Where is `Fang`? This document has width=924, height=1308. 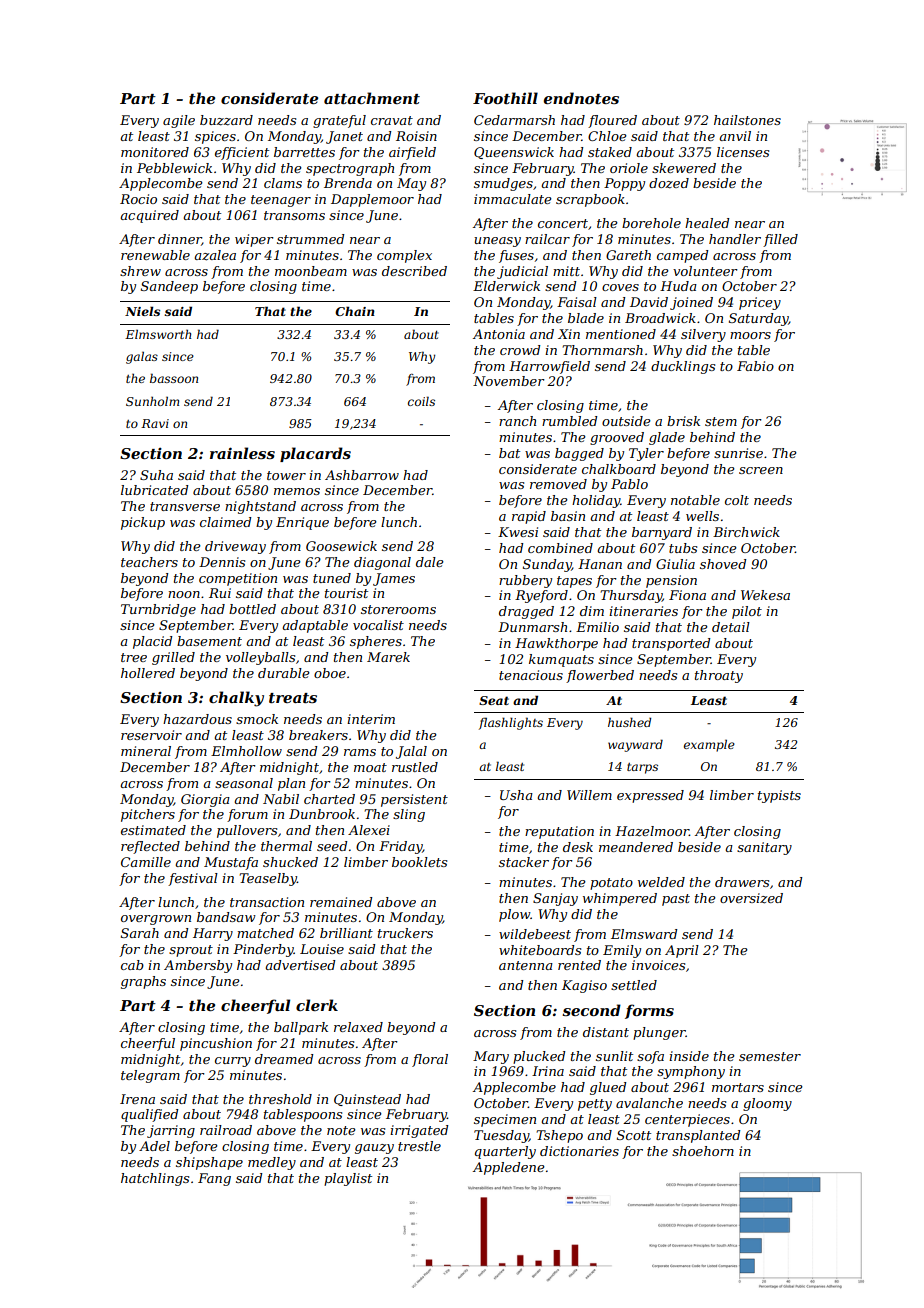
Fang is located at coordinates (214, 1179).
